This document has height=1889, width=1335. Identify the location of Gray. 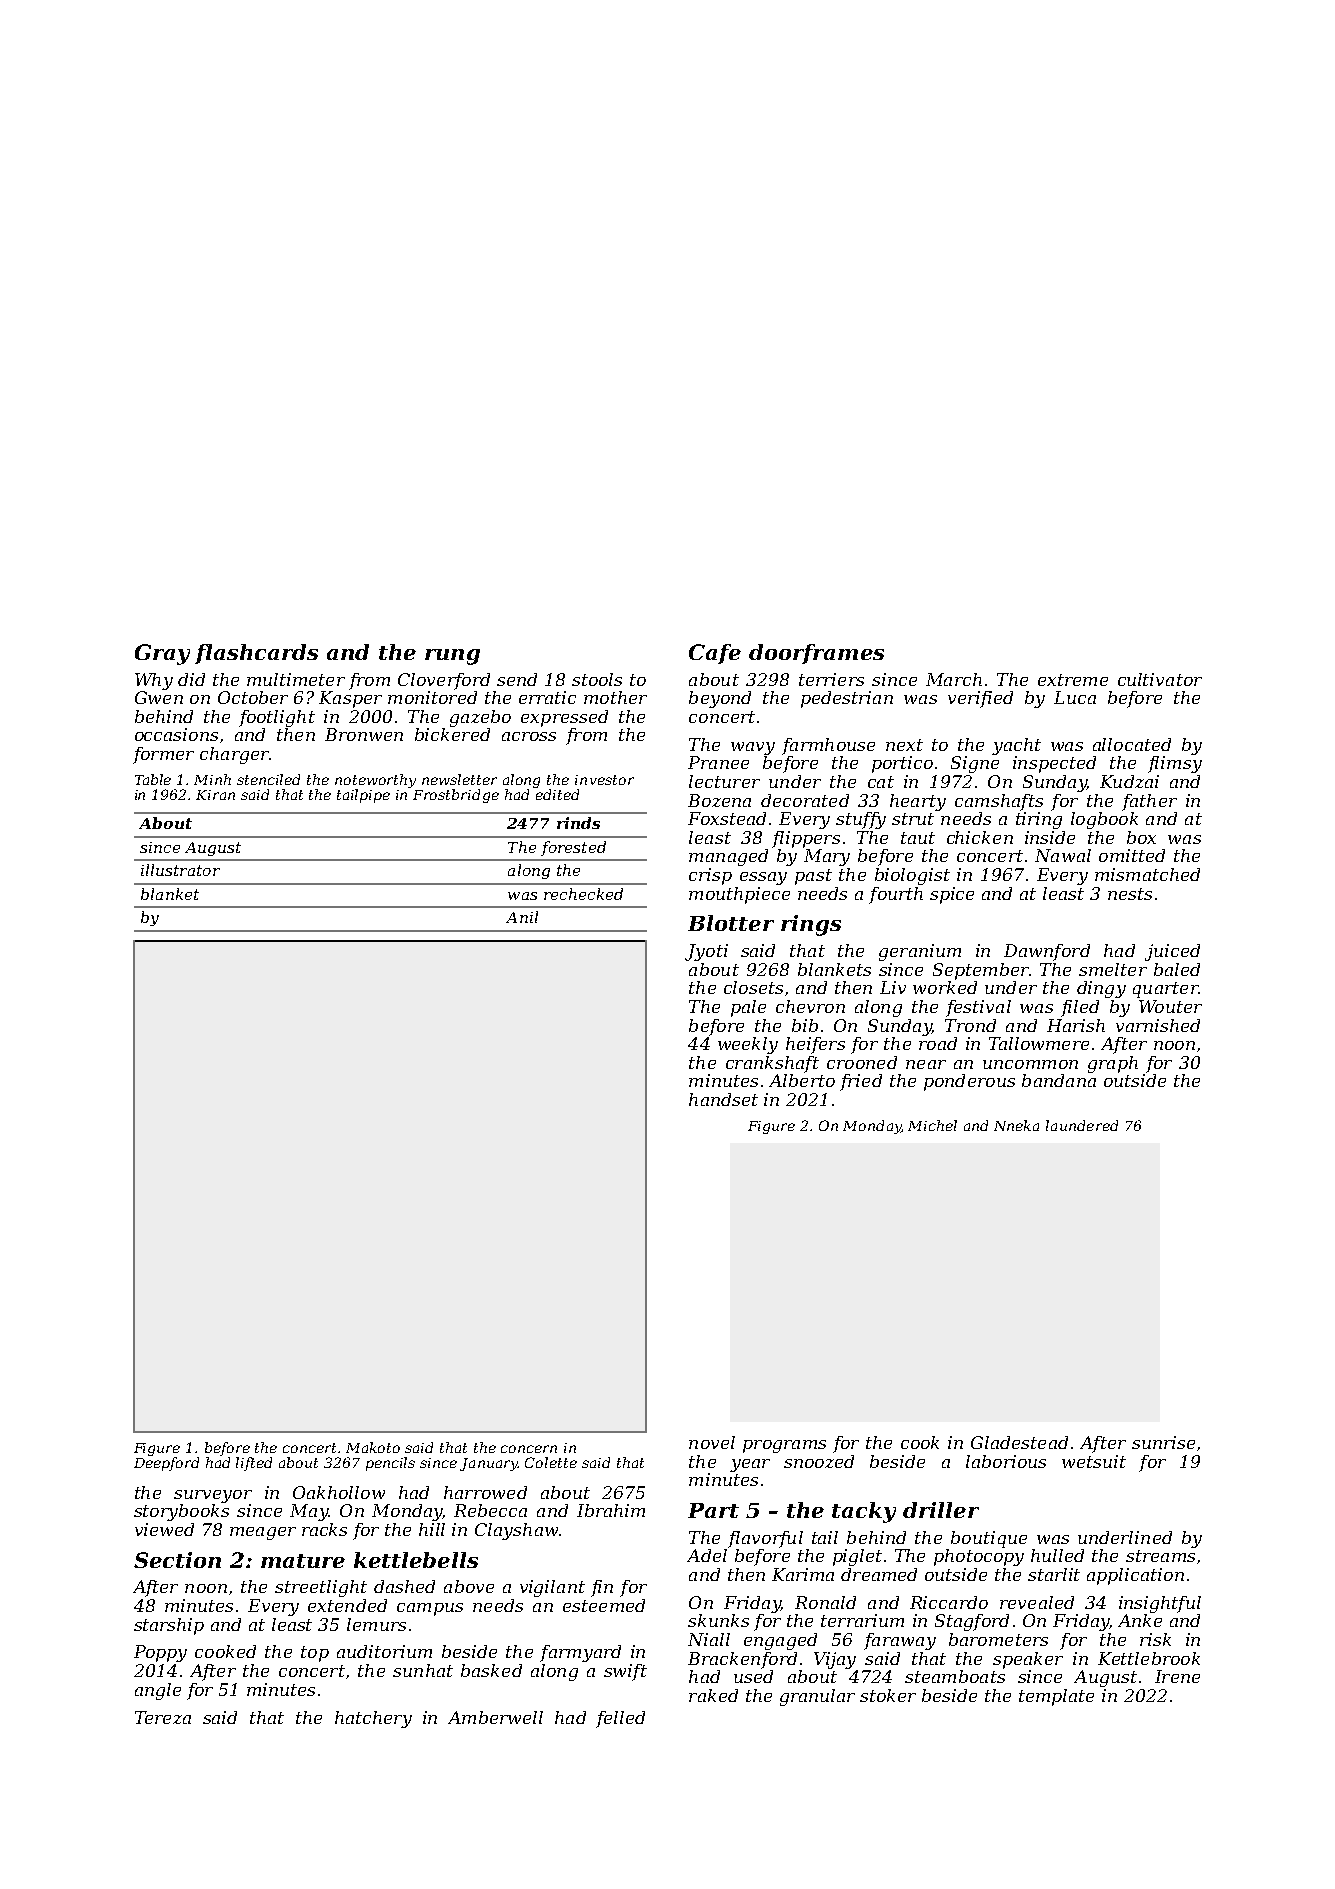
(162, 654).
